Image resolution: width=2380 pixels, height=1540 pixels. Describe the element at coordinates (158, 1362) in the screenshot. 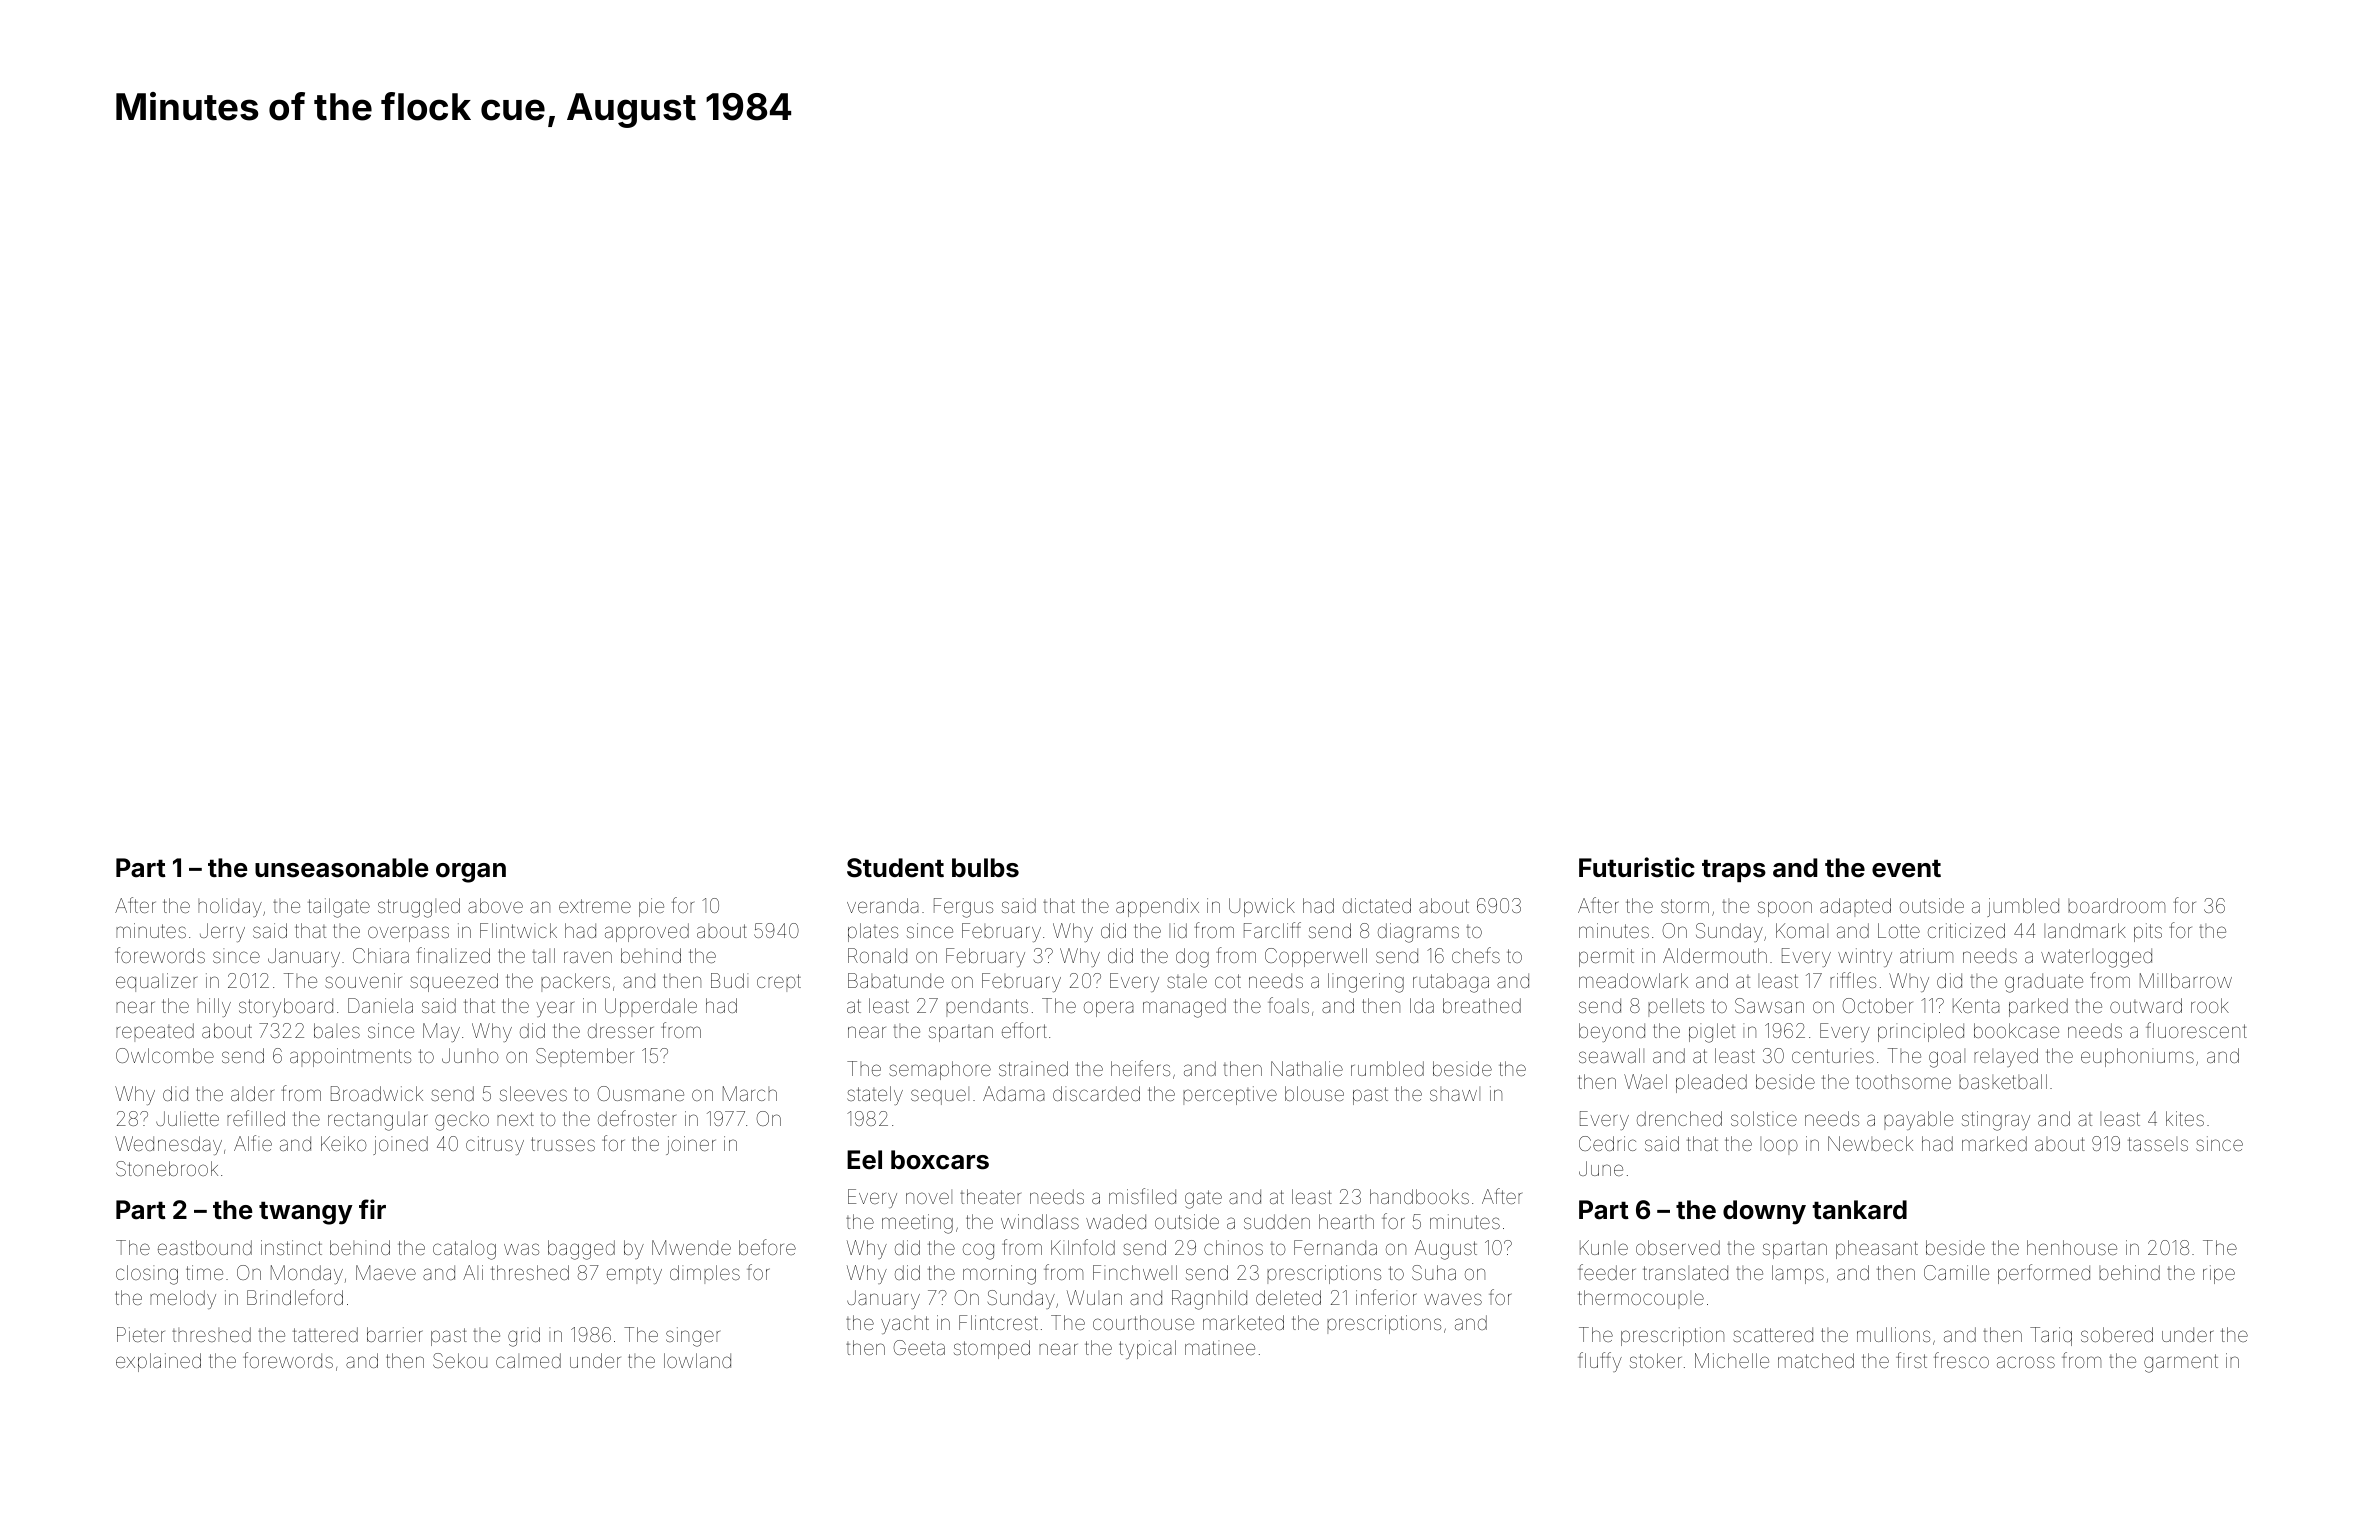

I see `explained` at that location.
